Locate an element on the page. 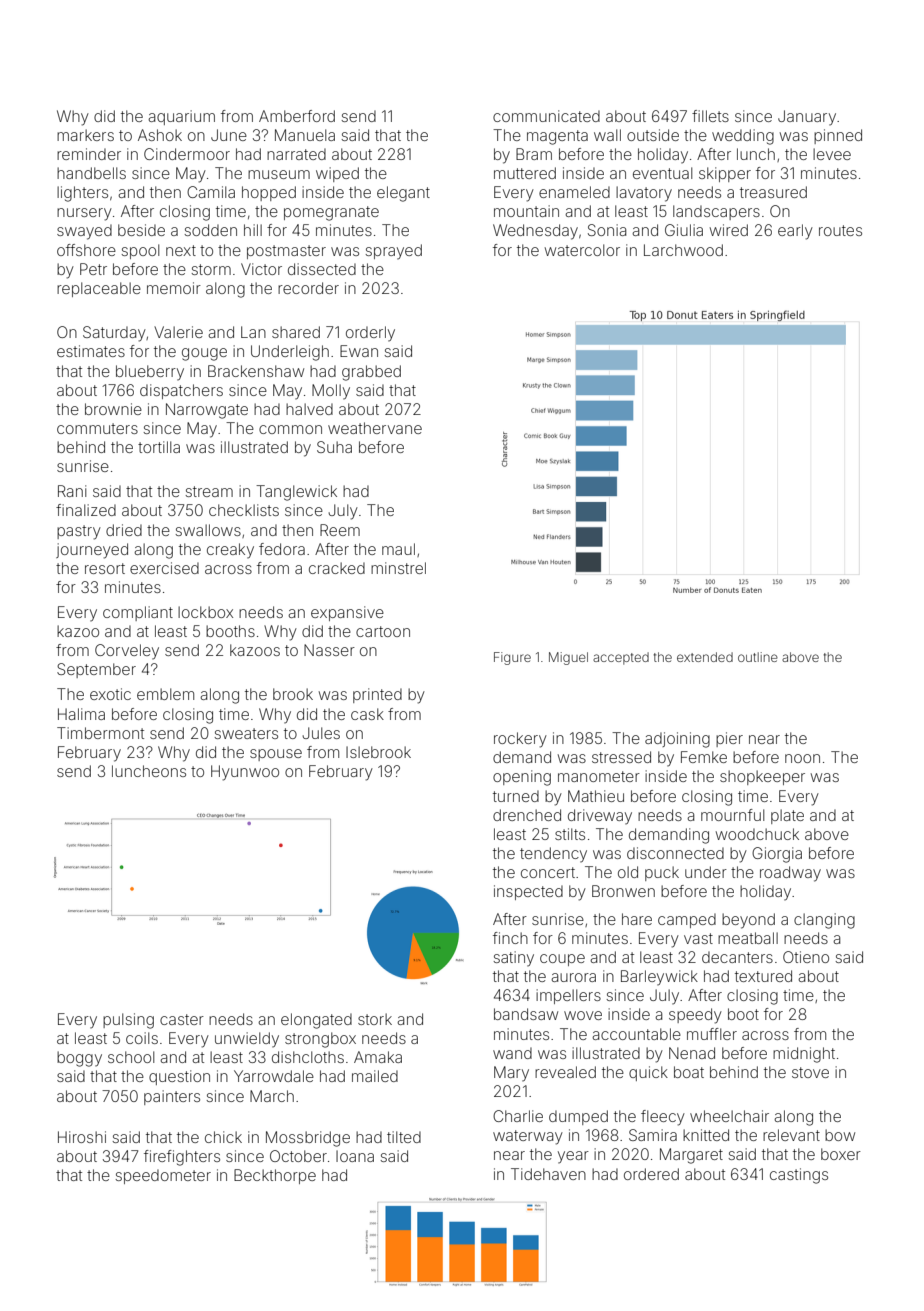 The image size is (924, 1311). Molly is located at coordinates (331, 392).
